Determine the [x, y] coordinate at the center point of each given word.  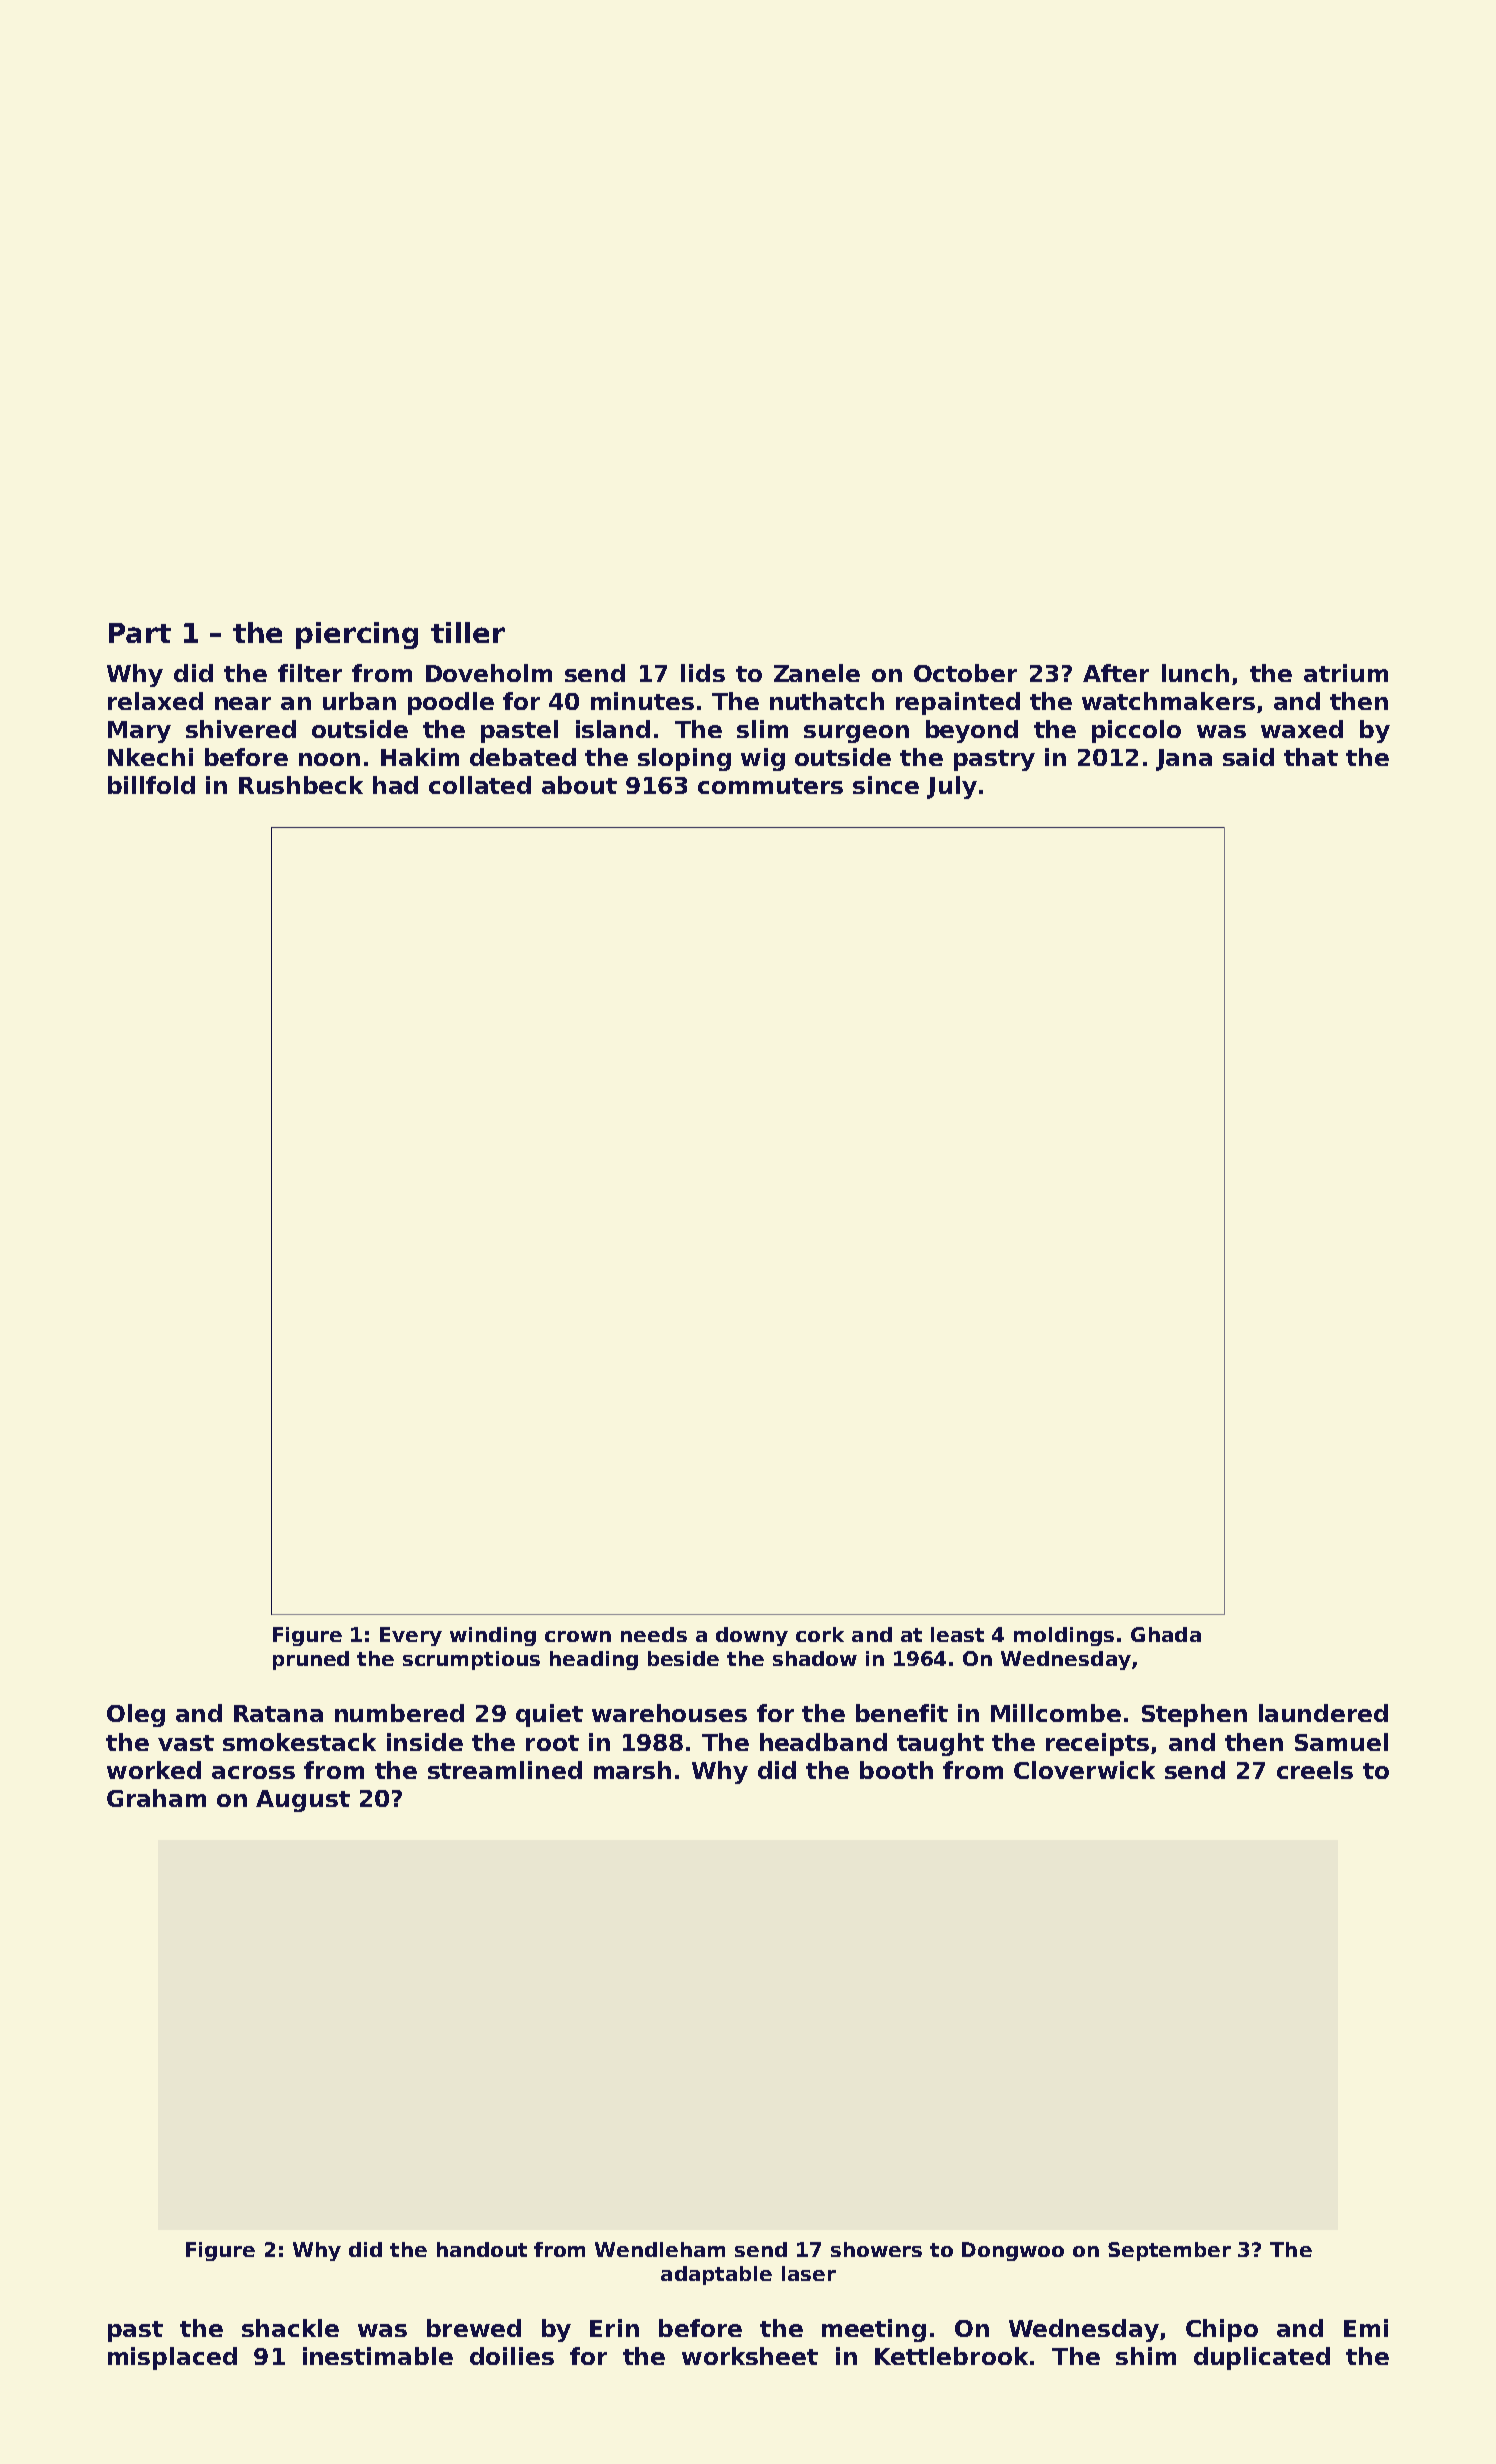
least [957, 1634]
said [1248, 757]
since [886, 785]
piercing [357, 635]
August [303, 1801]
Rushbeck [301, 785]
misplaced [172, 2358]
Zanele [817, 673]
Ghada [1166, 1634]
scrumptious [471, 1660]
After [1116, 673]
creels [1315, 1770]
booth [896, 1770]
